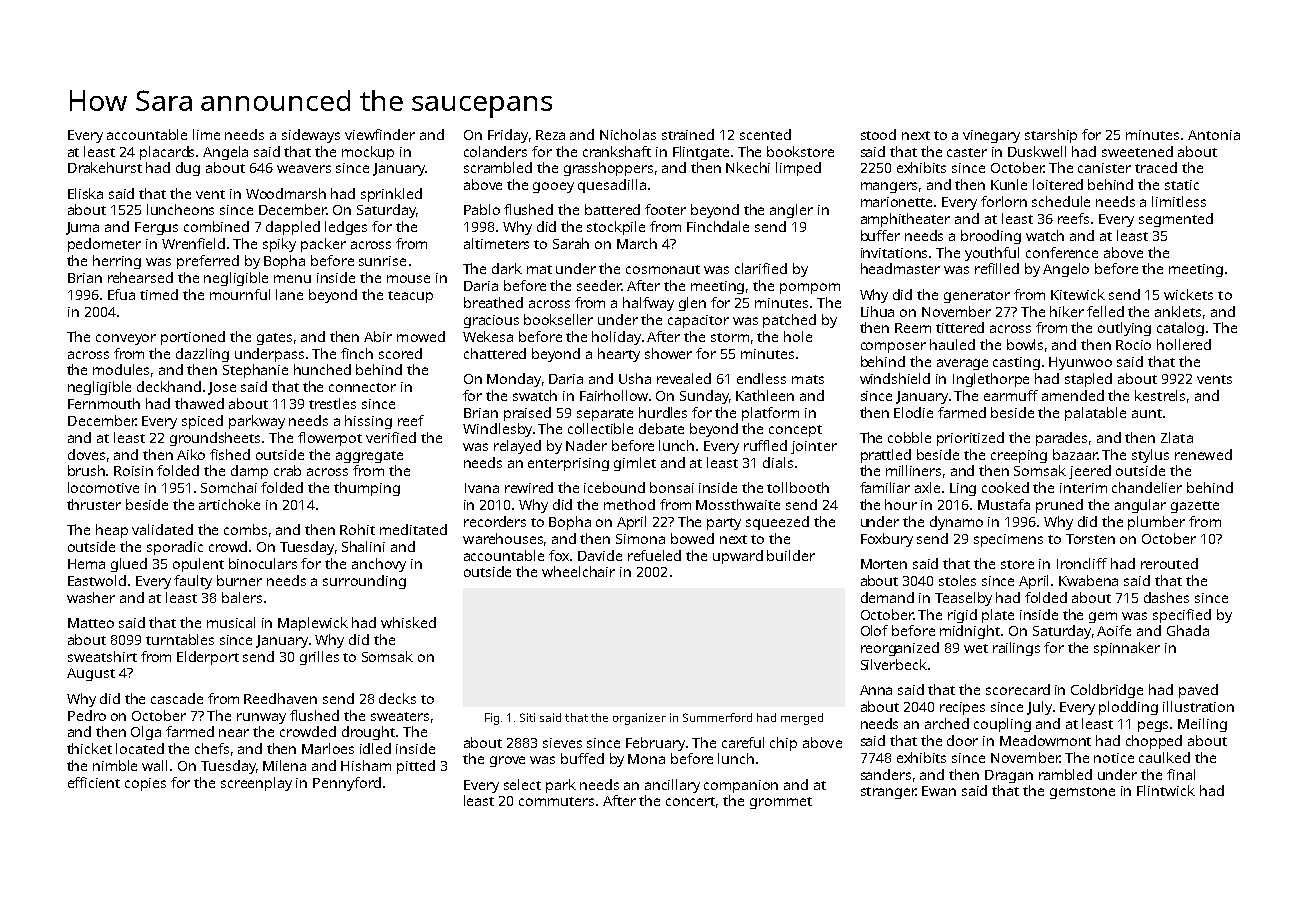  I want to click on debate, so click(661, 428).
